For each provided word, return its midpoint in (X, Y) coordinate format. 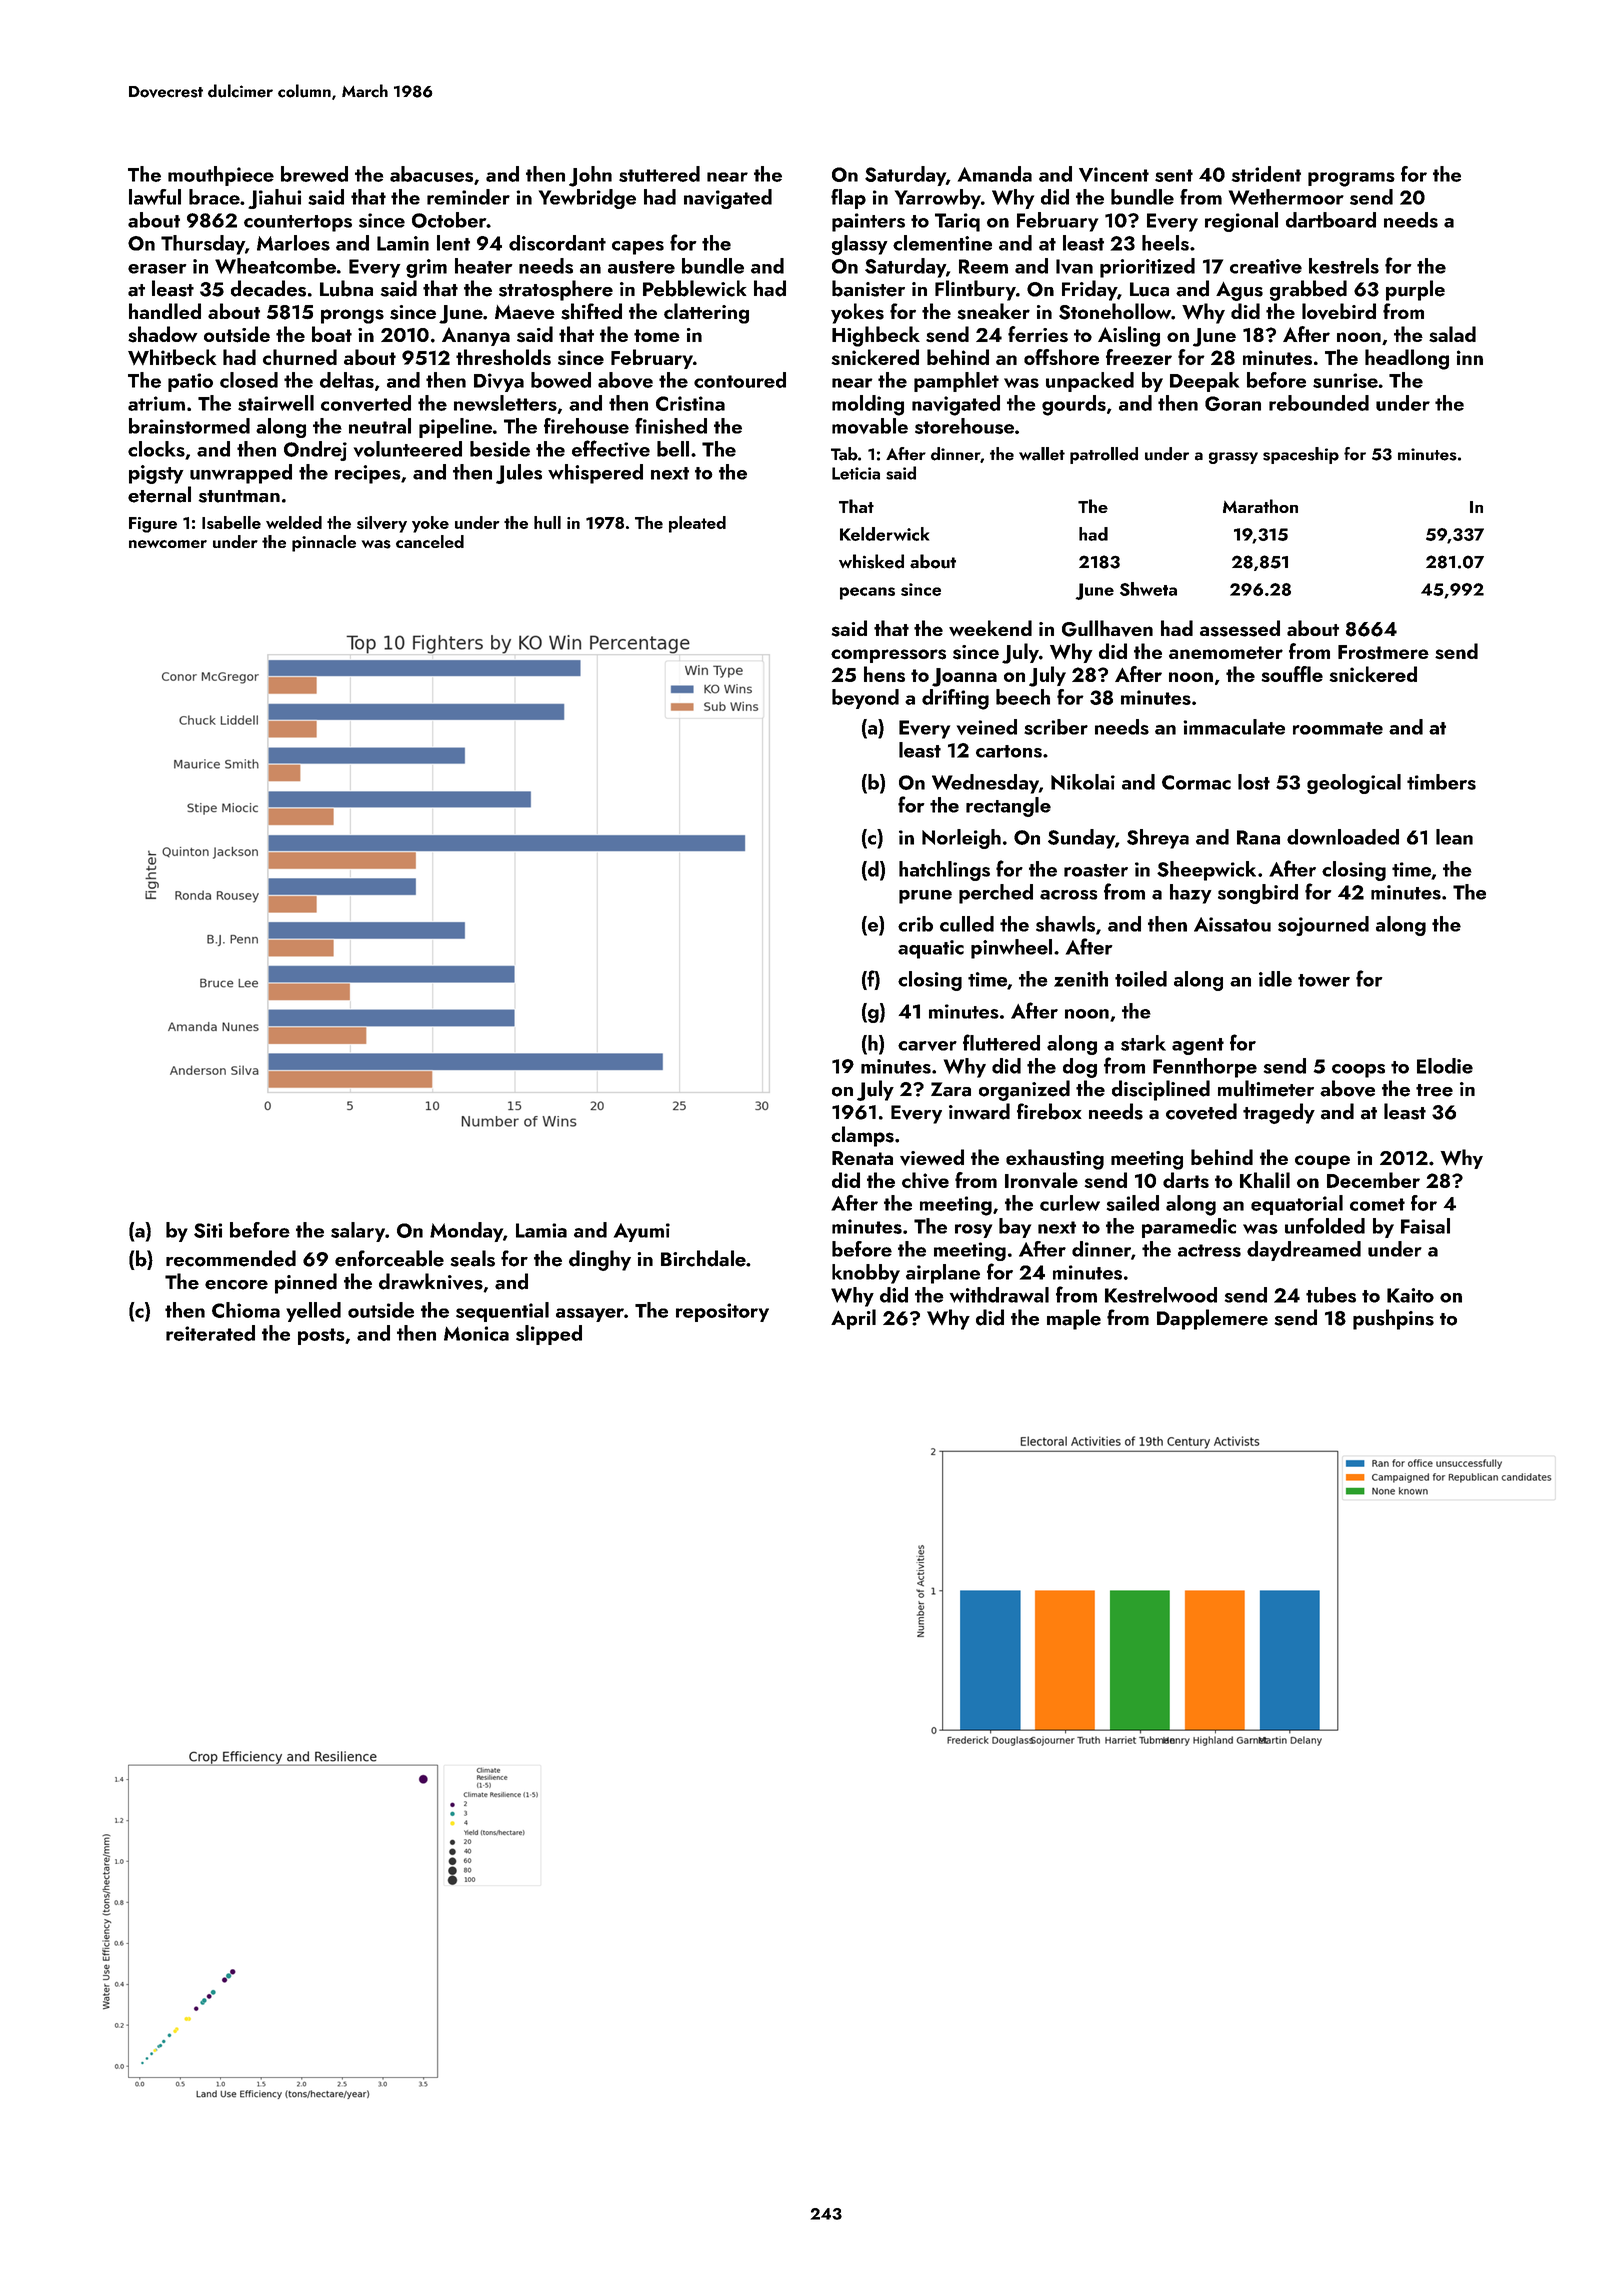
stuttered (659, 174)
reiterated (210, 1333)
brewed (314, 174)
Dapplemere (1212, 1319)
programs (1351, 179)
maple (1074, 1319)
